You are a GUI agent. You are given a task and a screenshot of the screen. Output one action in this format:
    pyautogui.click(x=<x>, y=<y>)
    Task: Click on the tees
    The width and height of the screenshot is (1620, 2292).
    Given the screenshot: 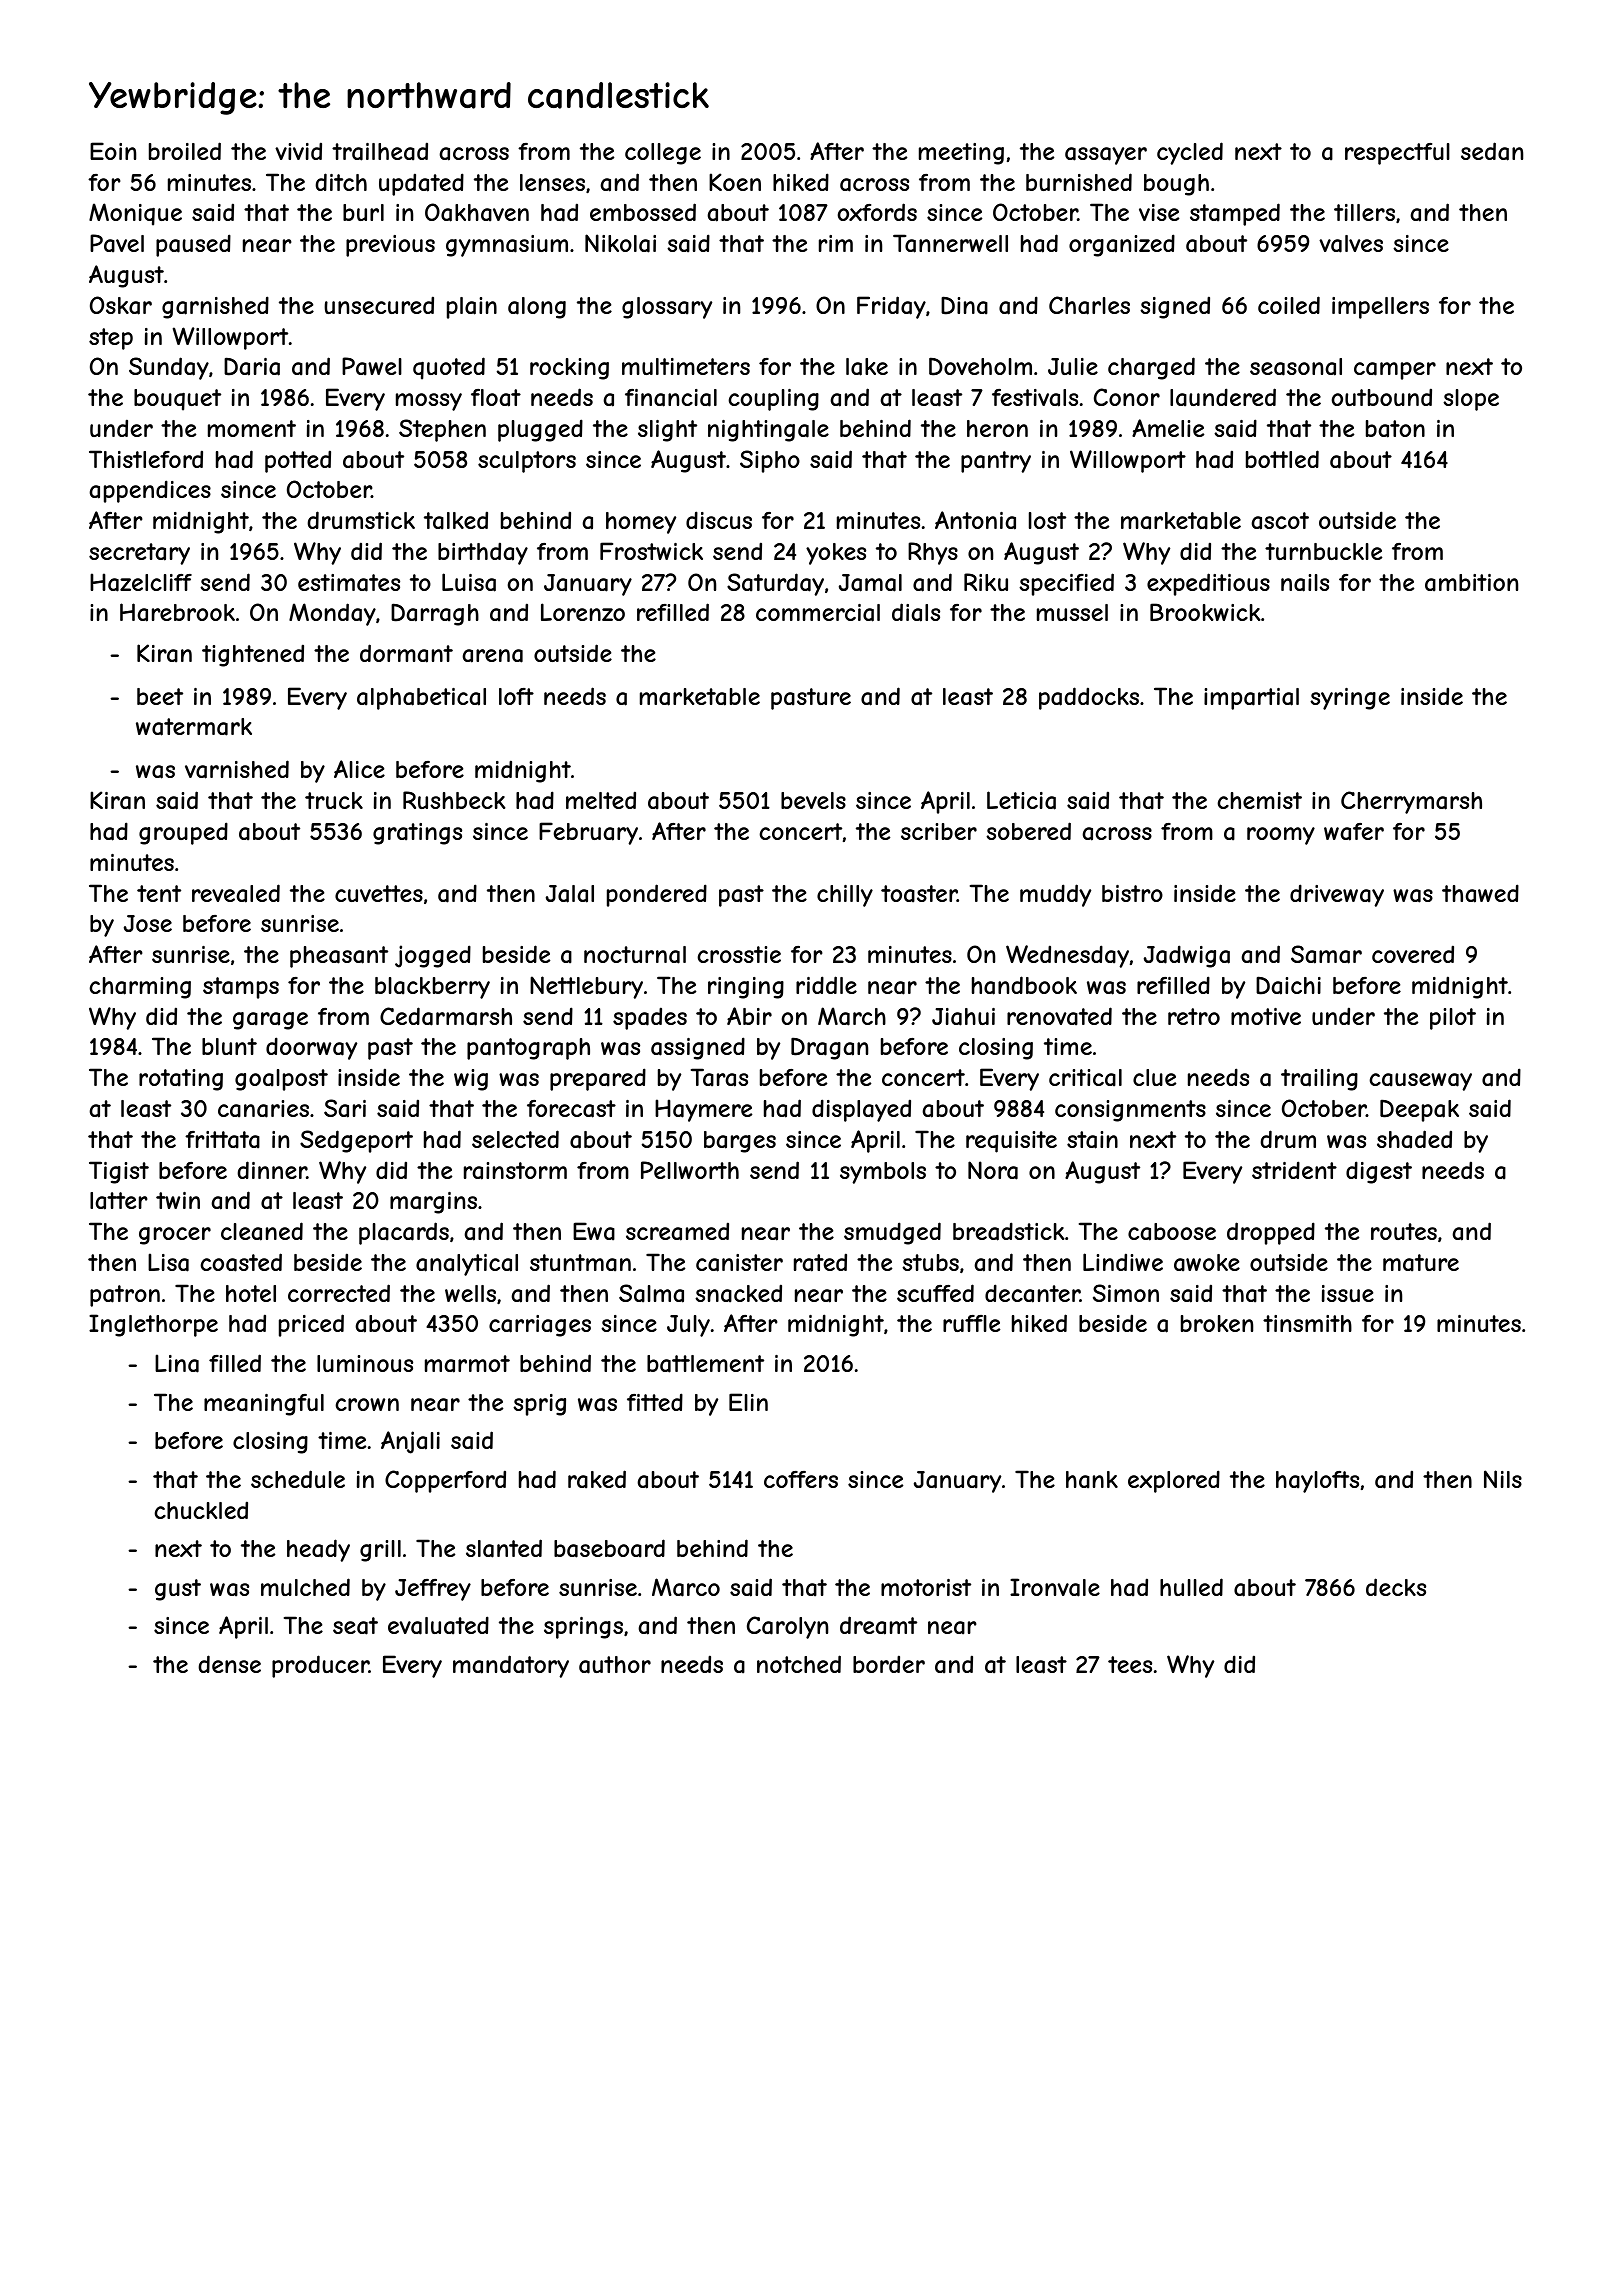 What is the action you would take?
    pyautogui.click(x=1130, y=1664)
